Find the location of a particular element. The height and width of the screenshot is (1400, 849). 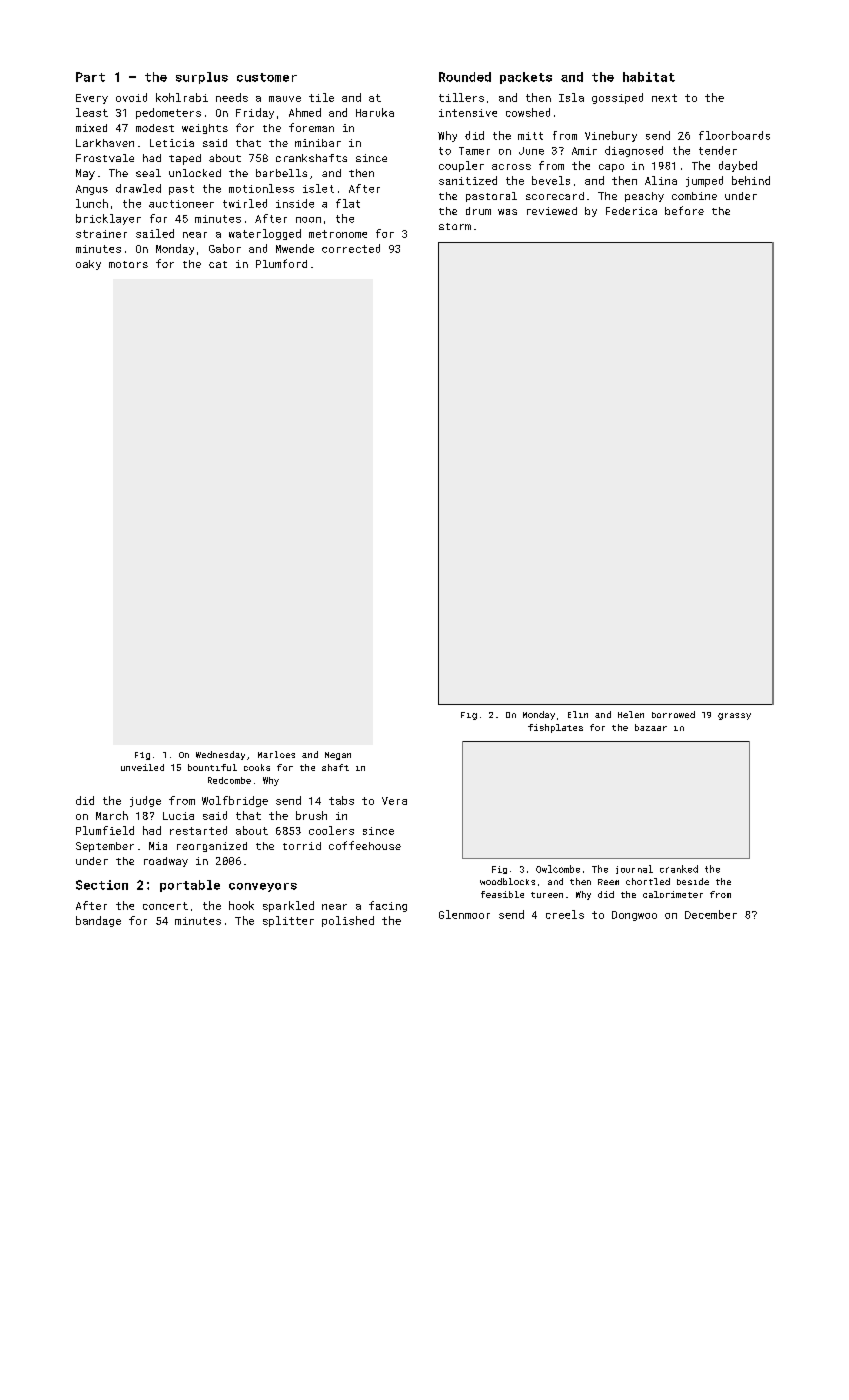

Marloes is located at coordinates (276, 754).
